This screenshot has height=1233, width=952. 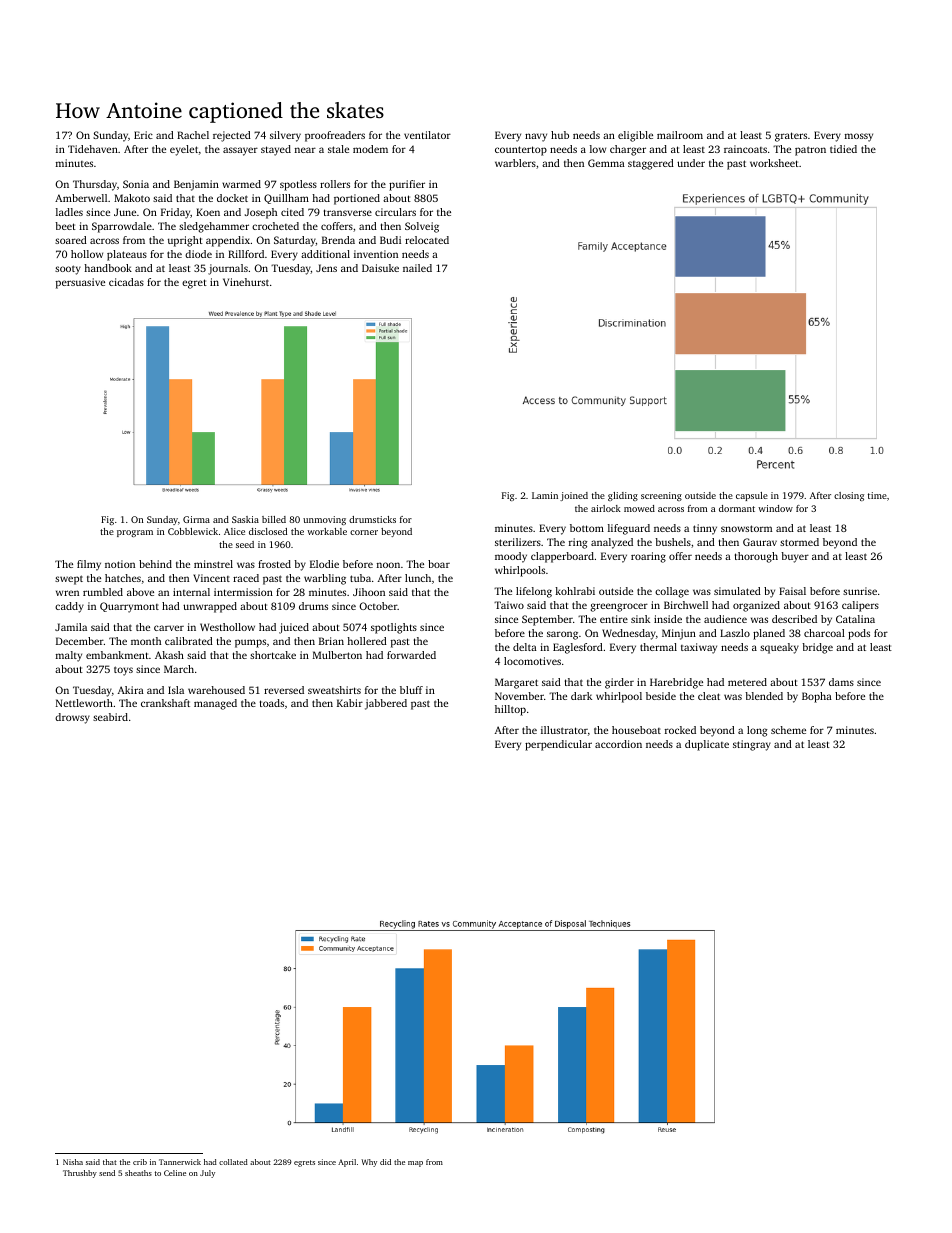 What do you see at coordinates (752, 496) in the screenshot?
I see `capsule` at bounding box center [752, 496].
